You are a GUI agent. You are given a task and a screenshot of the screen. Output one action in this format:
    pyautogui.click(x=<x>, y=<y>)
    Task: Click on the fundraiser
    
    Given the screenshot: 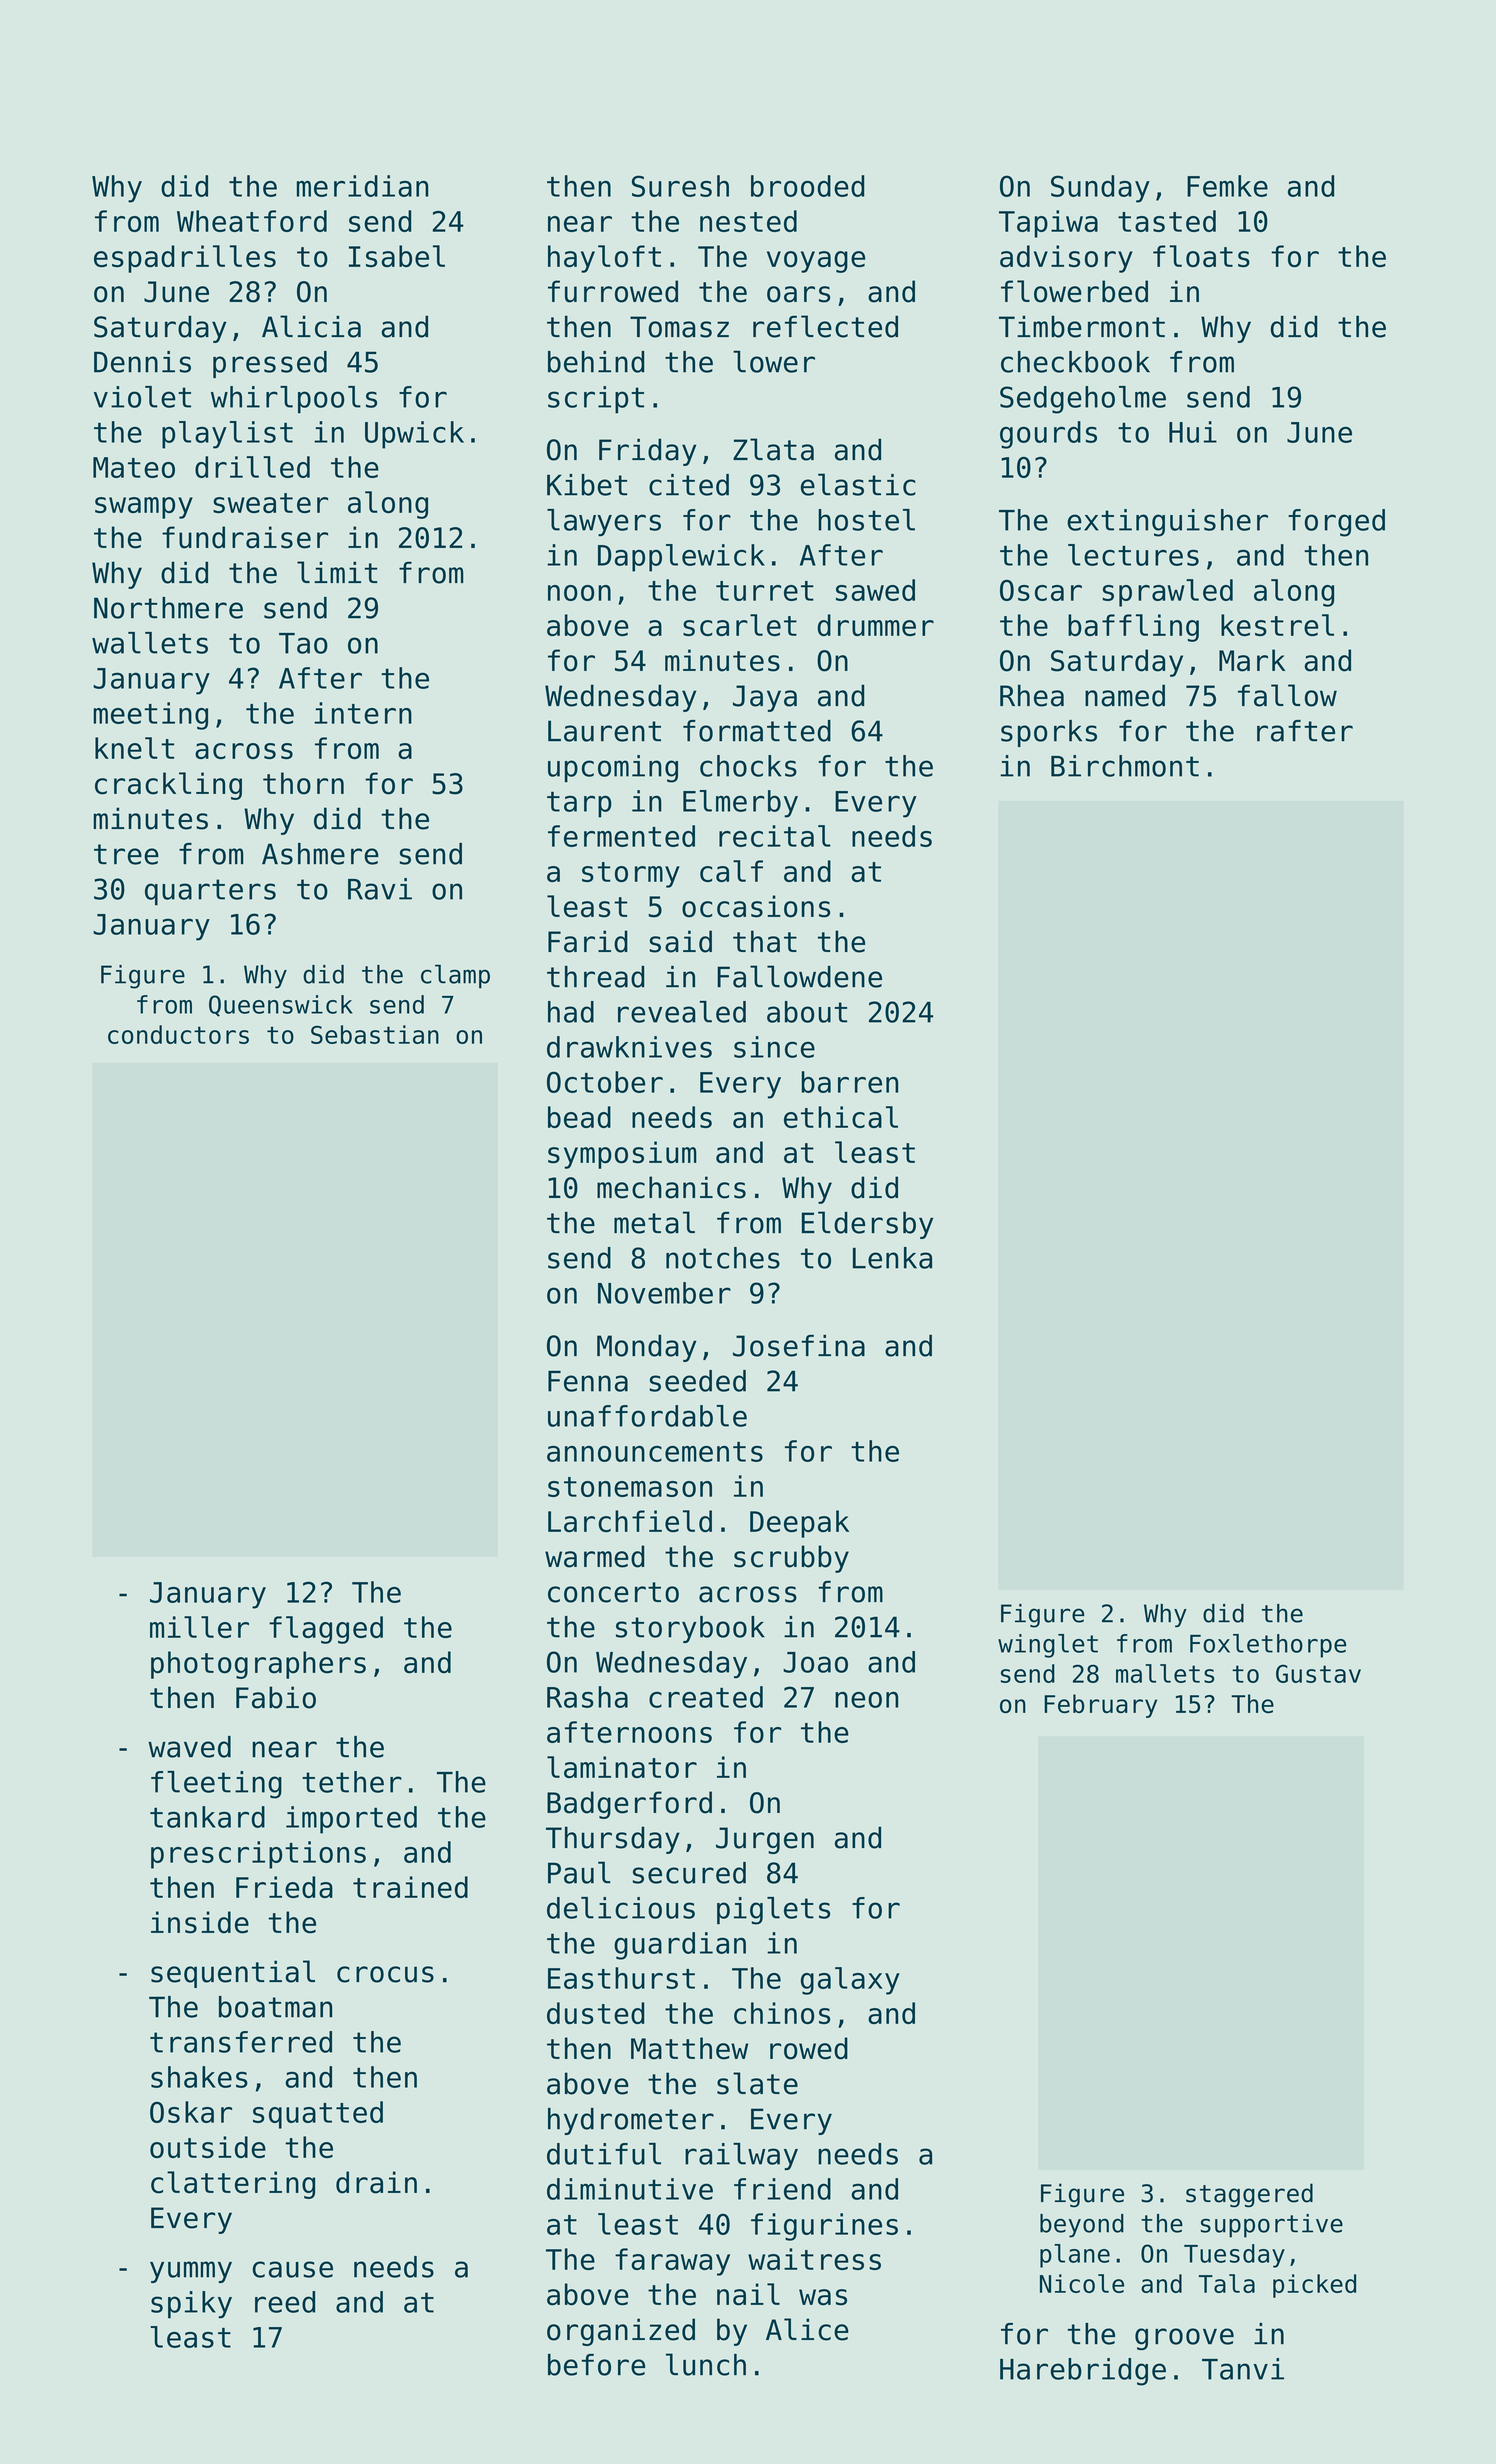 What is the action you would take?
    pyautogui.click(x=245, y=537)
